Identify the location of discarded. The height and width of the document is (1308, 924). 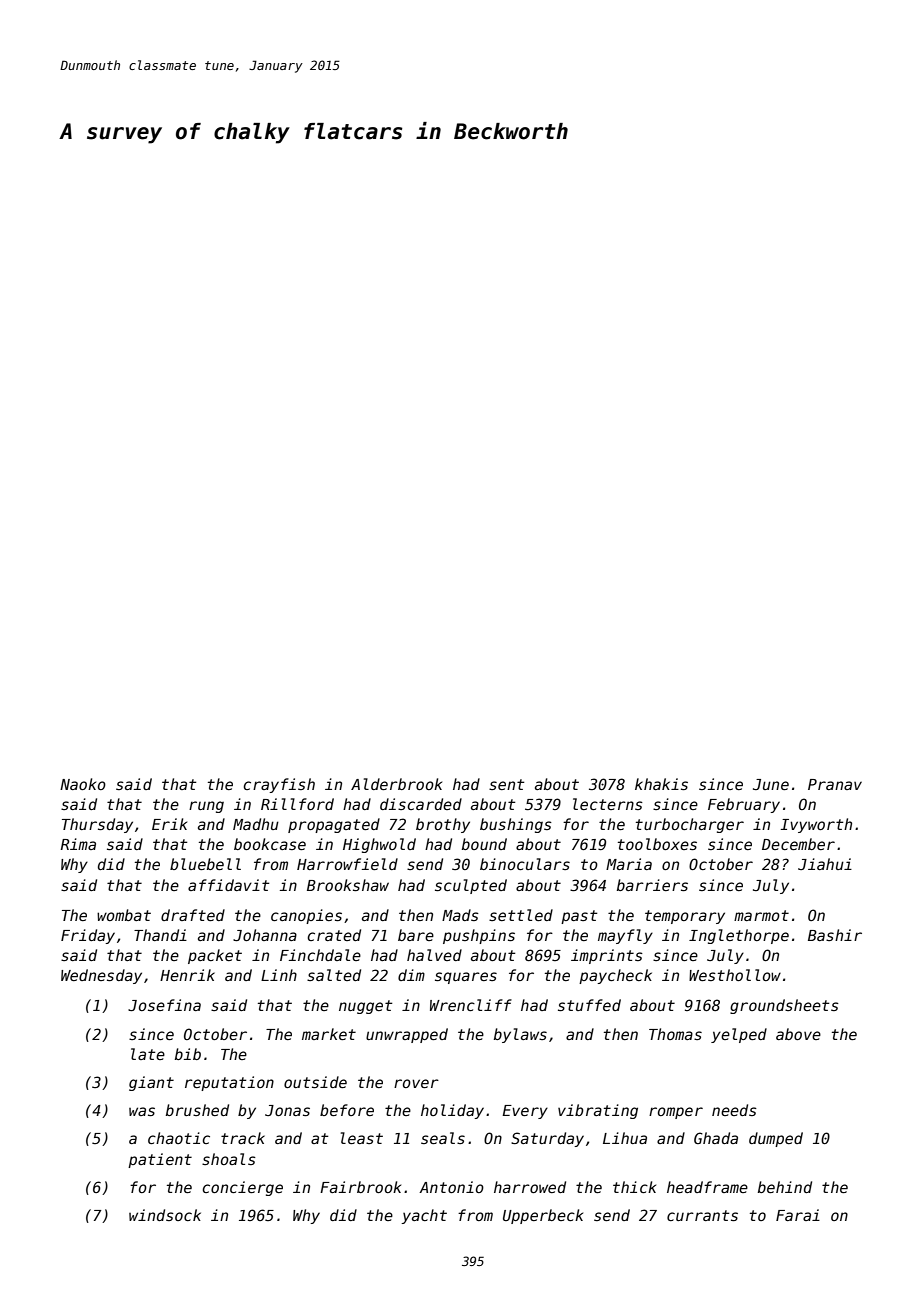
(421, 804).
